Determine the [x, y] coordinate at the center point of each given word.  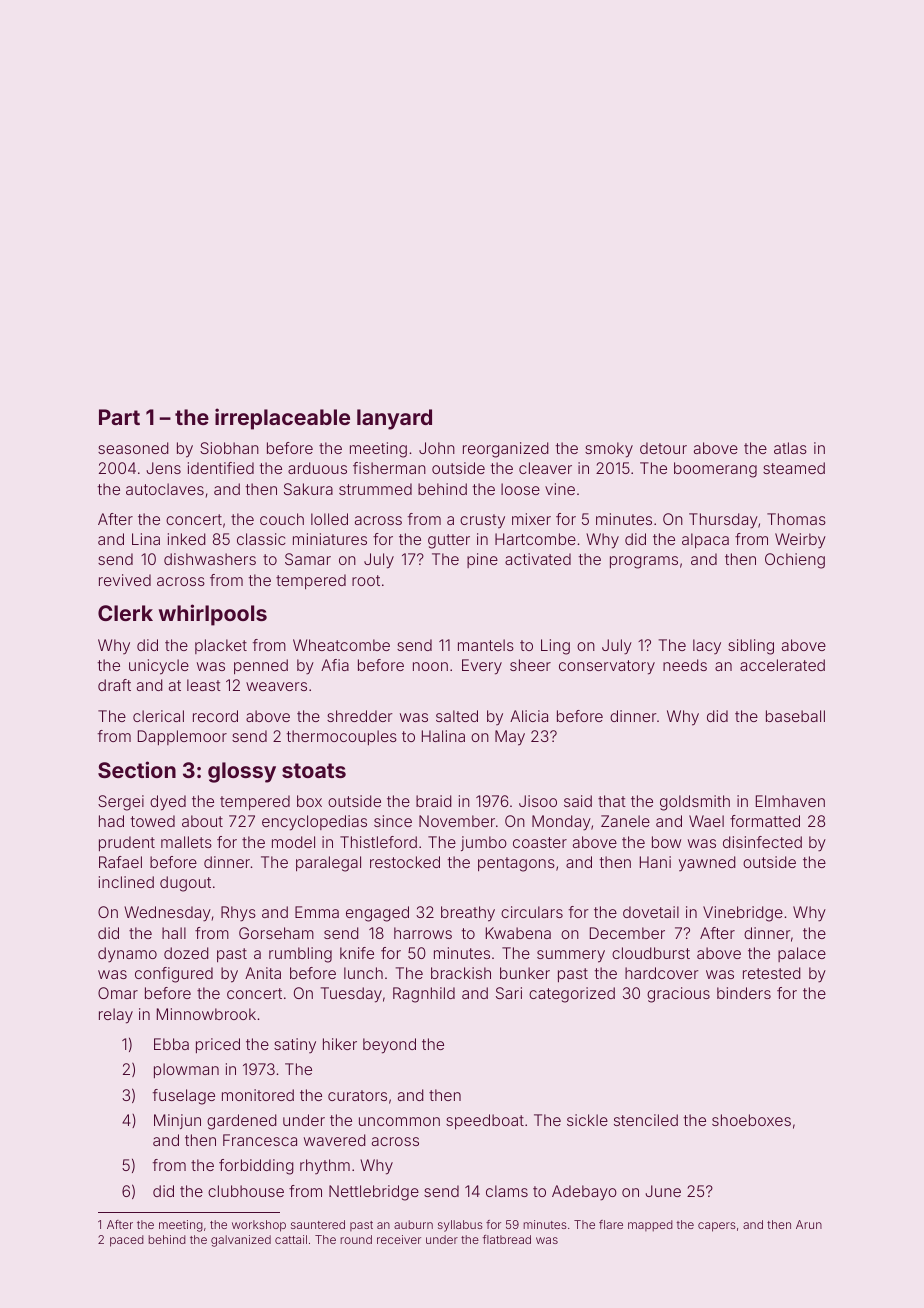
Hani [655, 862]
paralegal [328, 864]
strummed [375, 489]
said [578, 801]
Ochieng [795, 561]
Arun [809, 1224]
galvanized [241, 1241]
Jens [163, 468]
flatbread [506, 1239]
